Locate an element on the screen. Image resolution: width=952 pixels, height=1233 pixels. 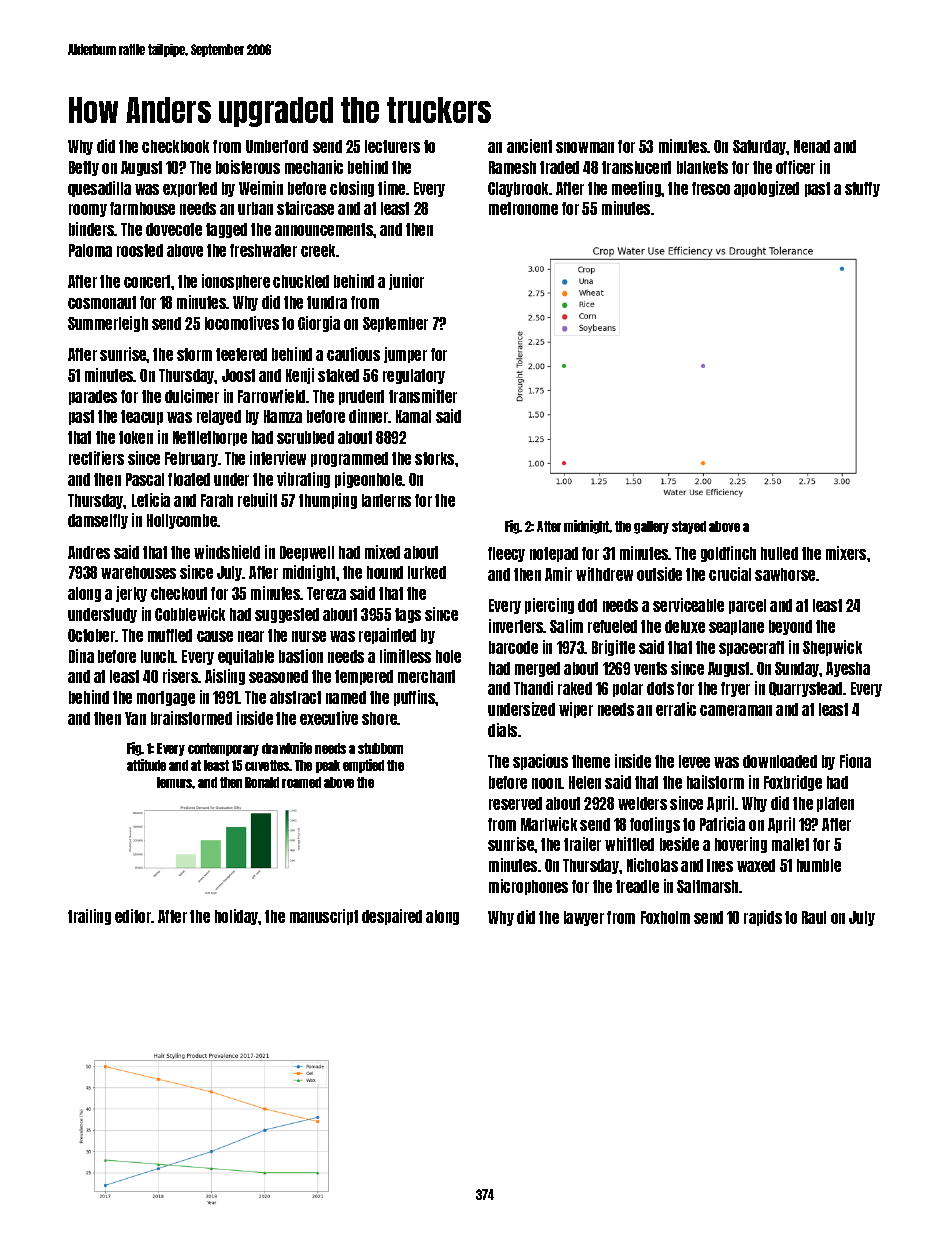
lunch is located at coordinates (158, 656).
